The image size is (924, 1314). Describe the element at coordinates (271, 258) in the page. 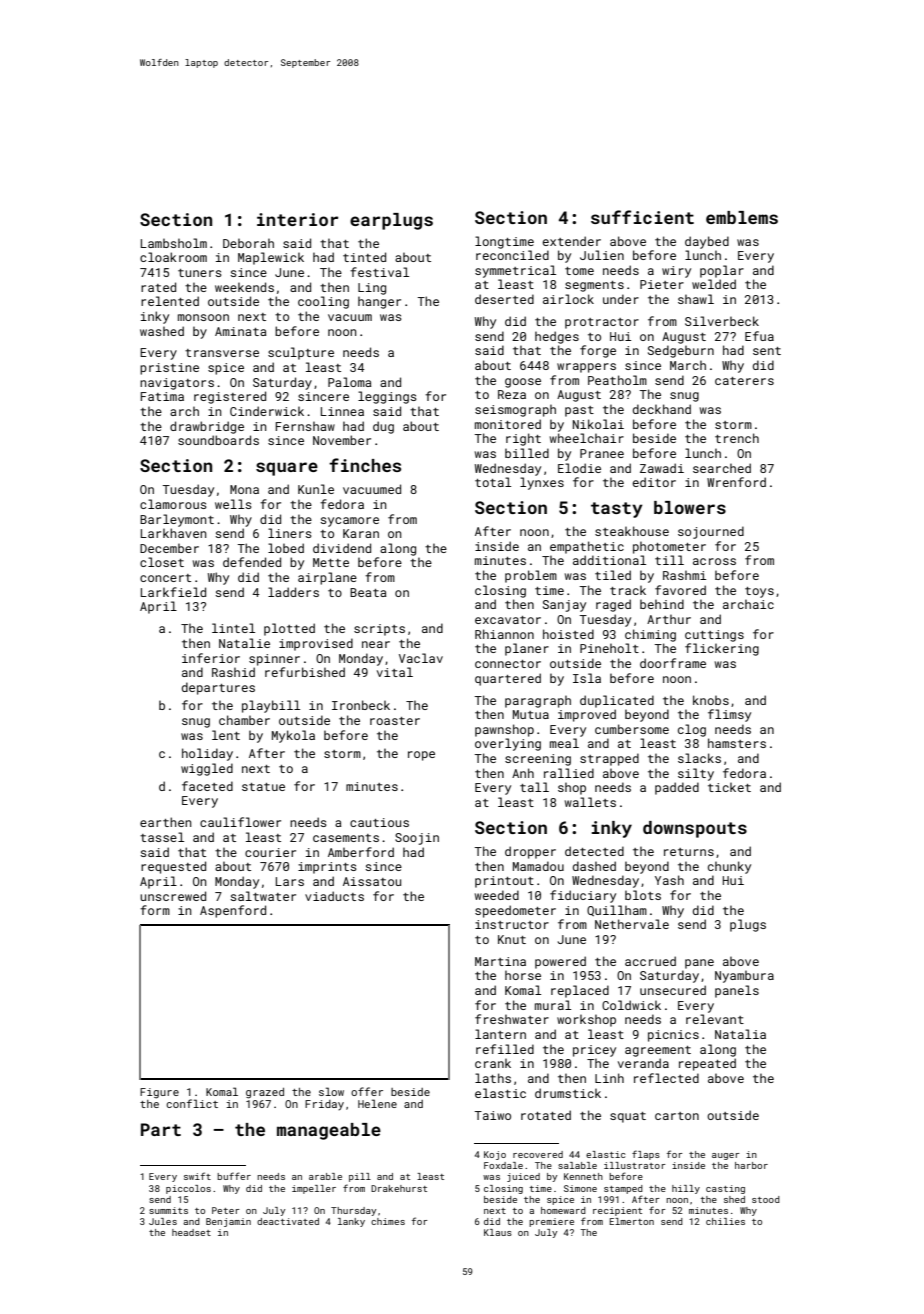

I see `Maplewick` at that location.
